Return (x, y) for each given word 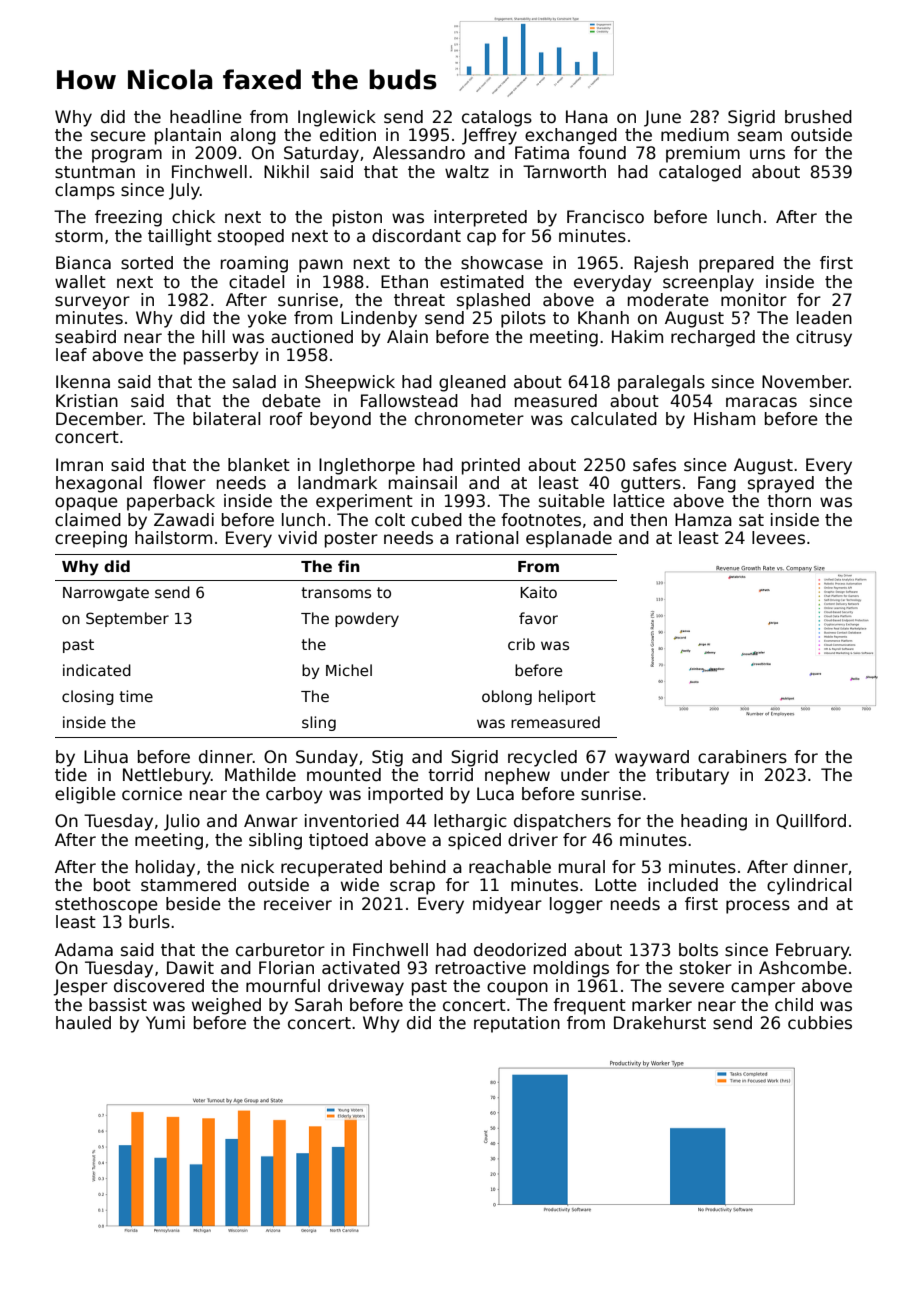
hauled (83, 1023)
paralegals (661, 383)
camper (763, 989)
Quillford (811, 821)
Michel (349, 670)
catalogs (497, 118)
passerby (221, 356)
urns (767, 154)
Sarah (318, 1005)
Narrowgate (106, 594)
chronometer (469, 419)
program (127, 156)
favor (538, 618)
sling (319, 723)
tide (71, 775)
